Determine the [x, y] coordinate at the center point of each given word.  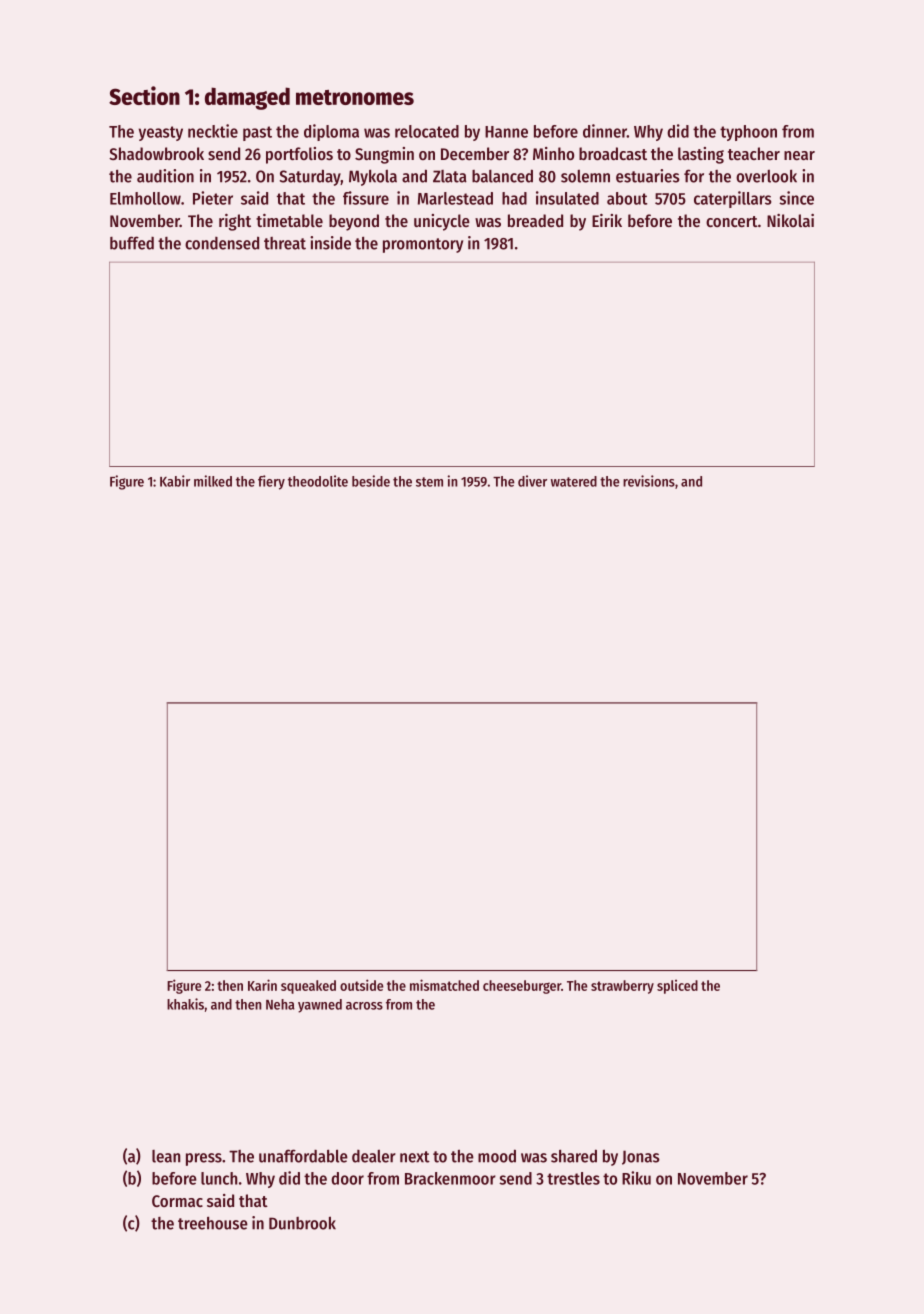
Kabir [175, 481]
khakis [185, 1004]
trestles [573, 1178]
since [796, 198]
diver [532, 481]
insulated [567, 198]
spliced [677, 987]
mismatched [444, 985]
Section [144, 95]
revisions [649, 481]
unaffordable [303, 1156]
